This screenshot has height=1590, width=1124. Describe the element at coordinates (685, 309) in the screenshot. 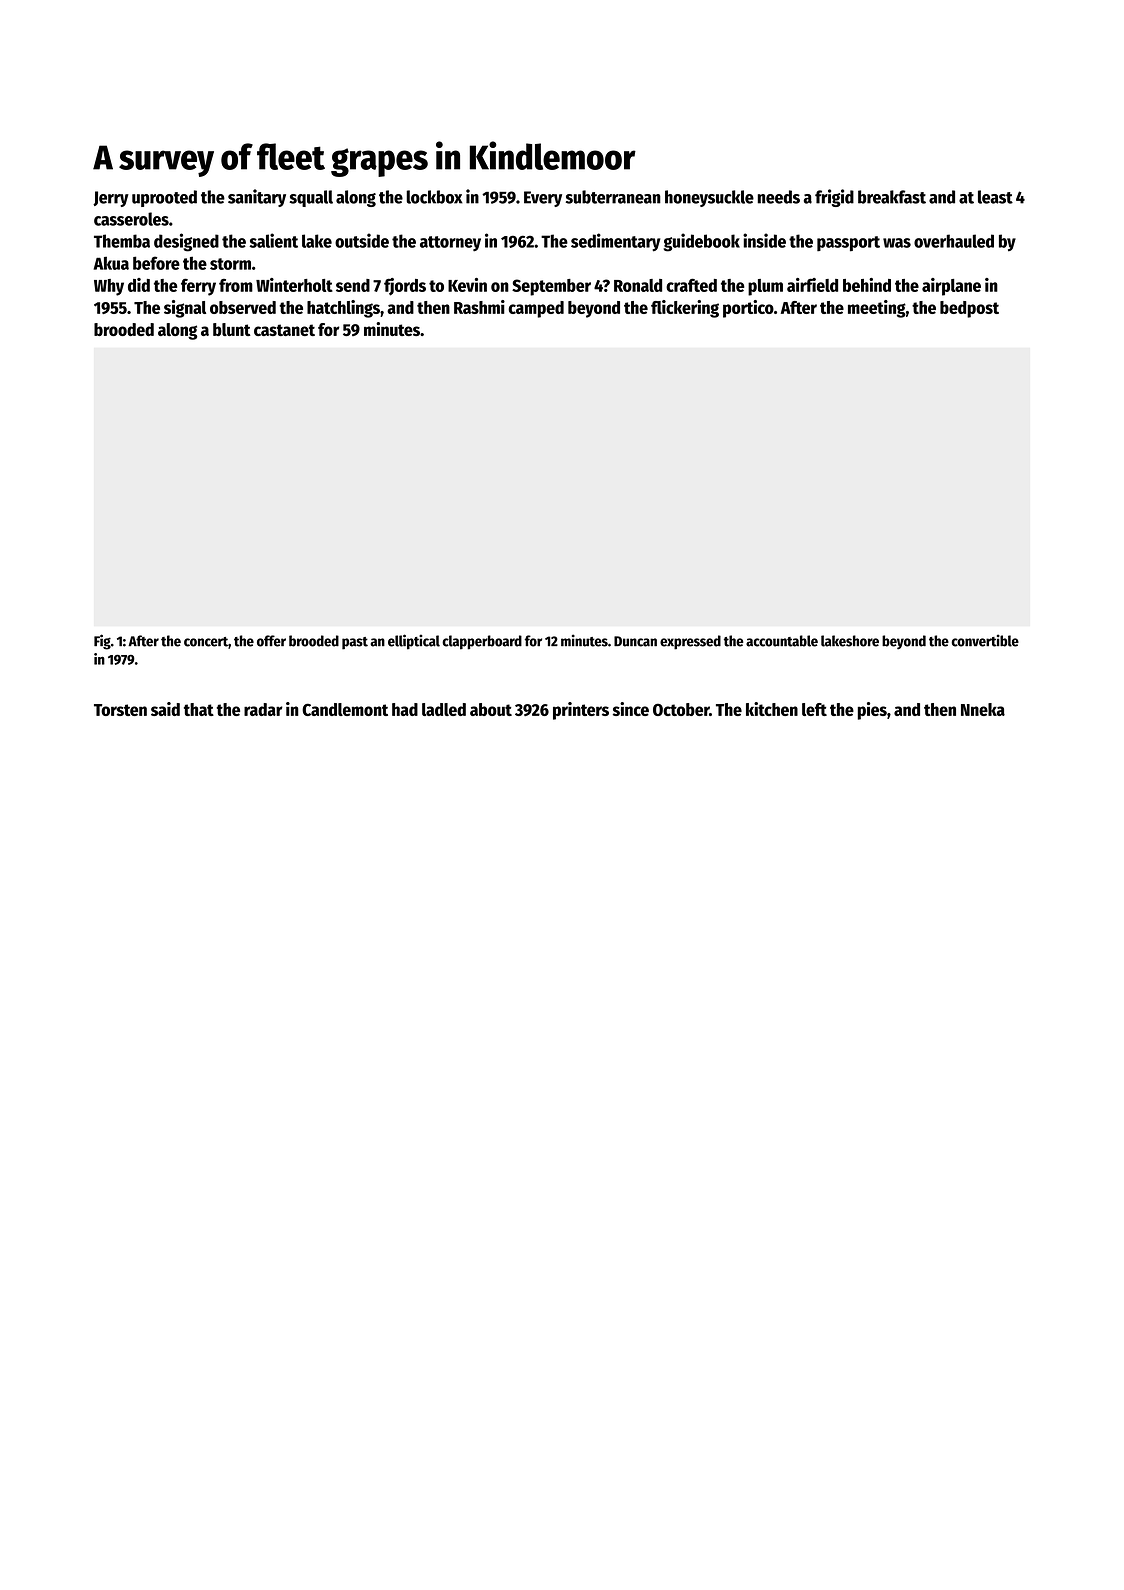

I see `flickering` at that location.
